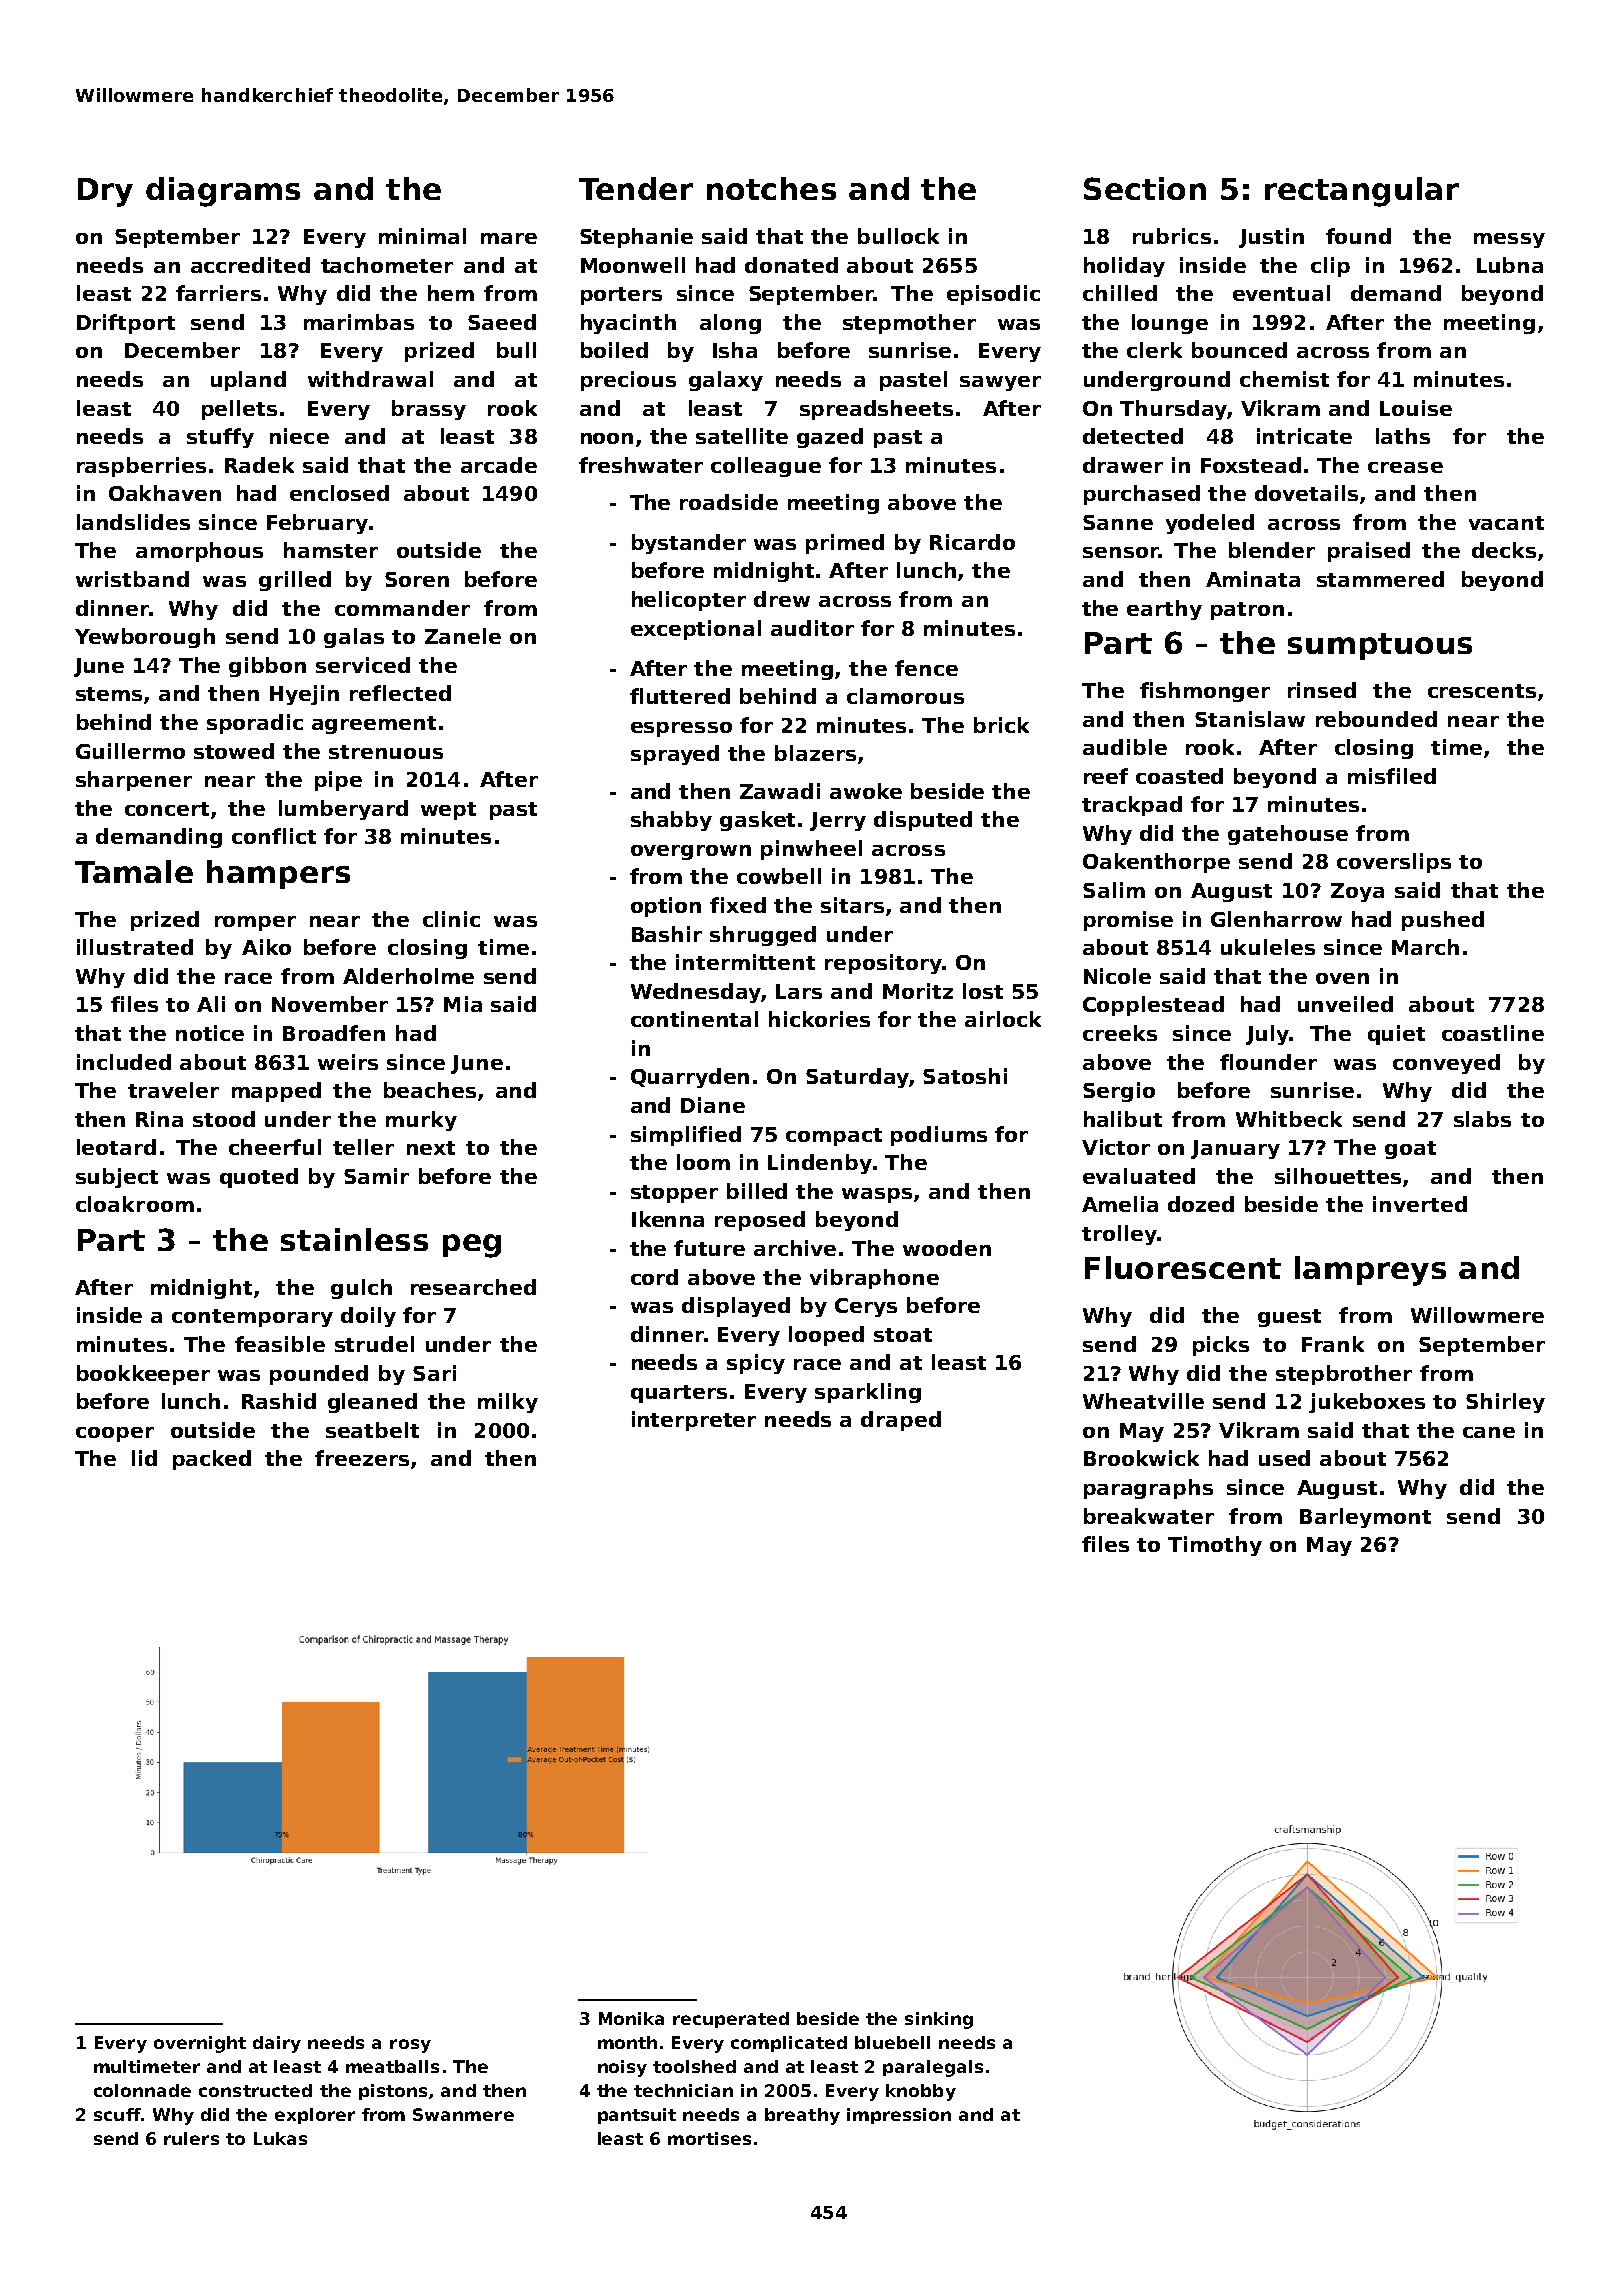 The image size is (1620, 2292). What do you see at coordinates (338, 781) in the screenshot?
I see `pipe` at bounding box center [338, 781].
